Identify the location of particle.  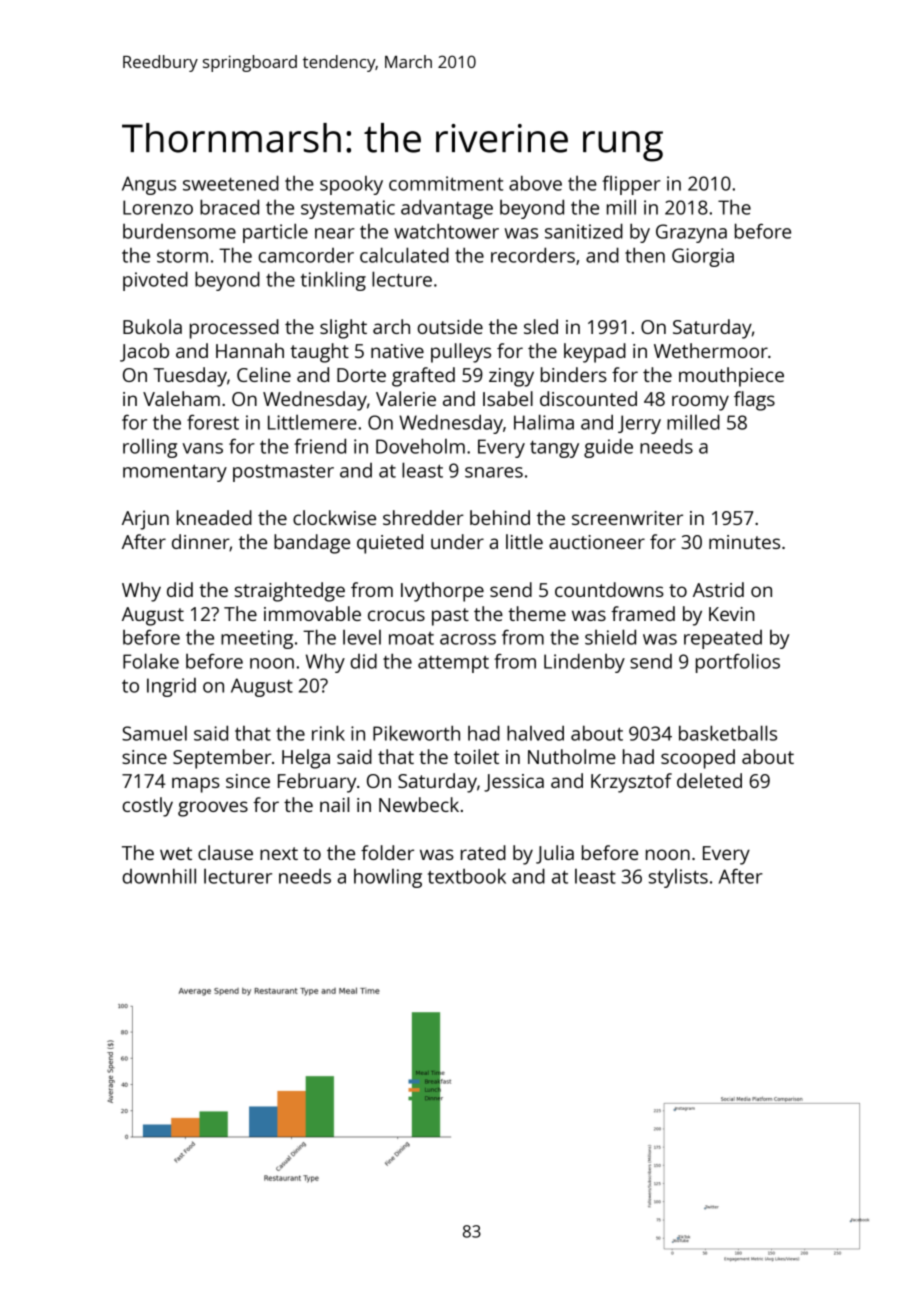
(275, 233).
